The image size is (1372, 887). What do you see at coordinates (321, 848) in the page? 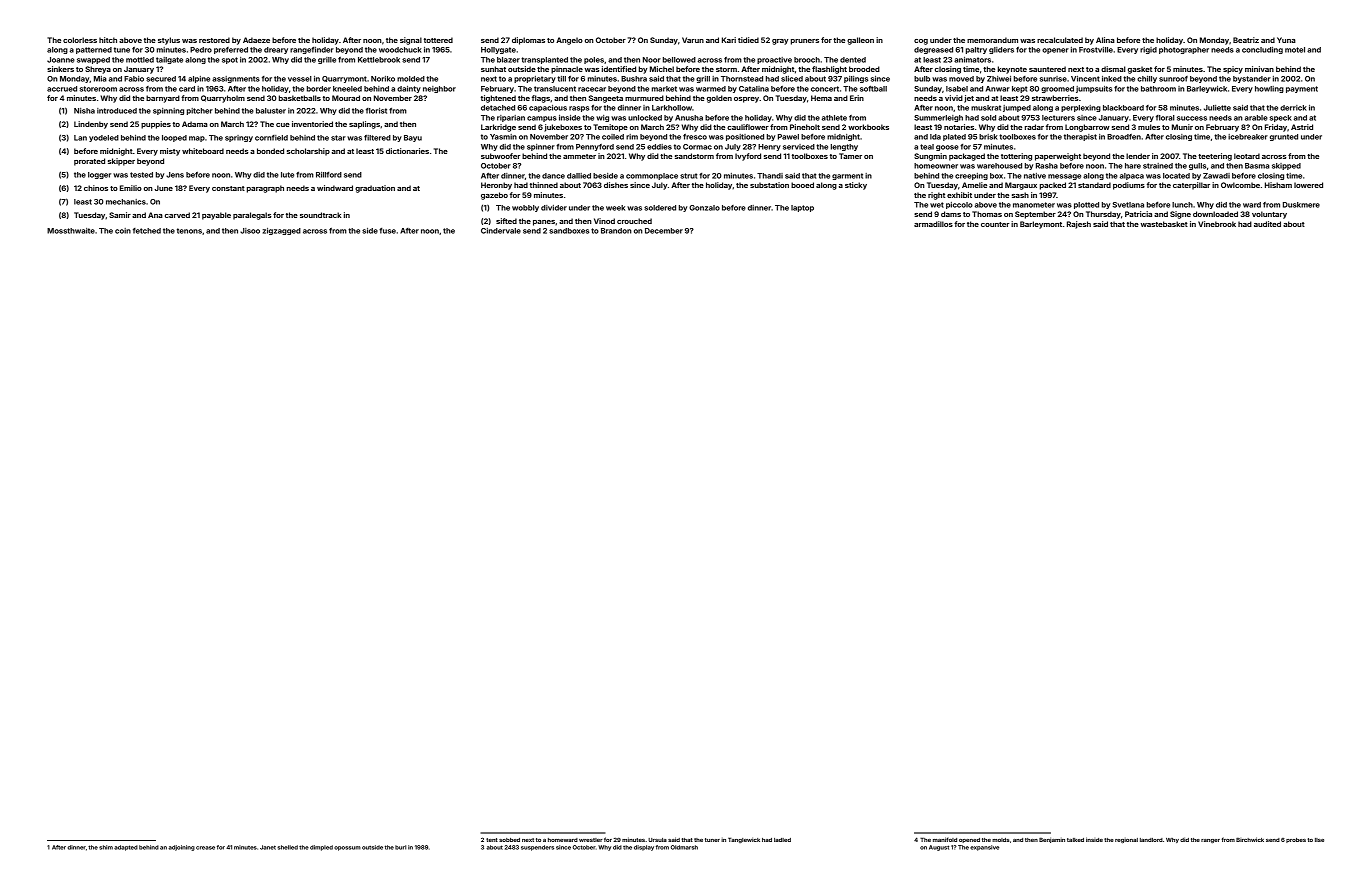
I see `dimpled` at bounding box center [321, 848].
